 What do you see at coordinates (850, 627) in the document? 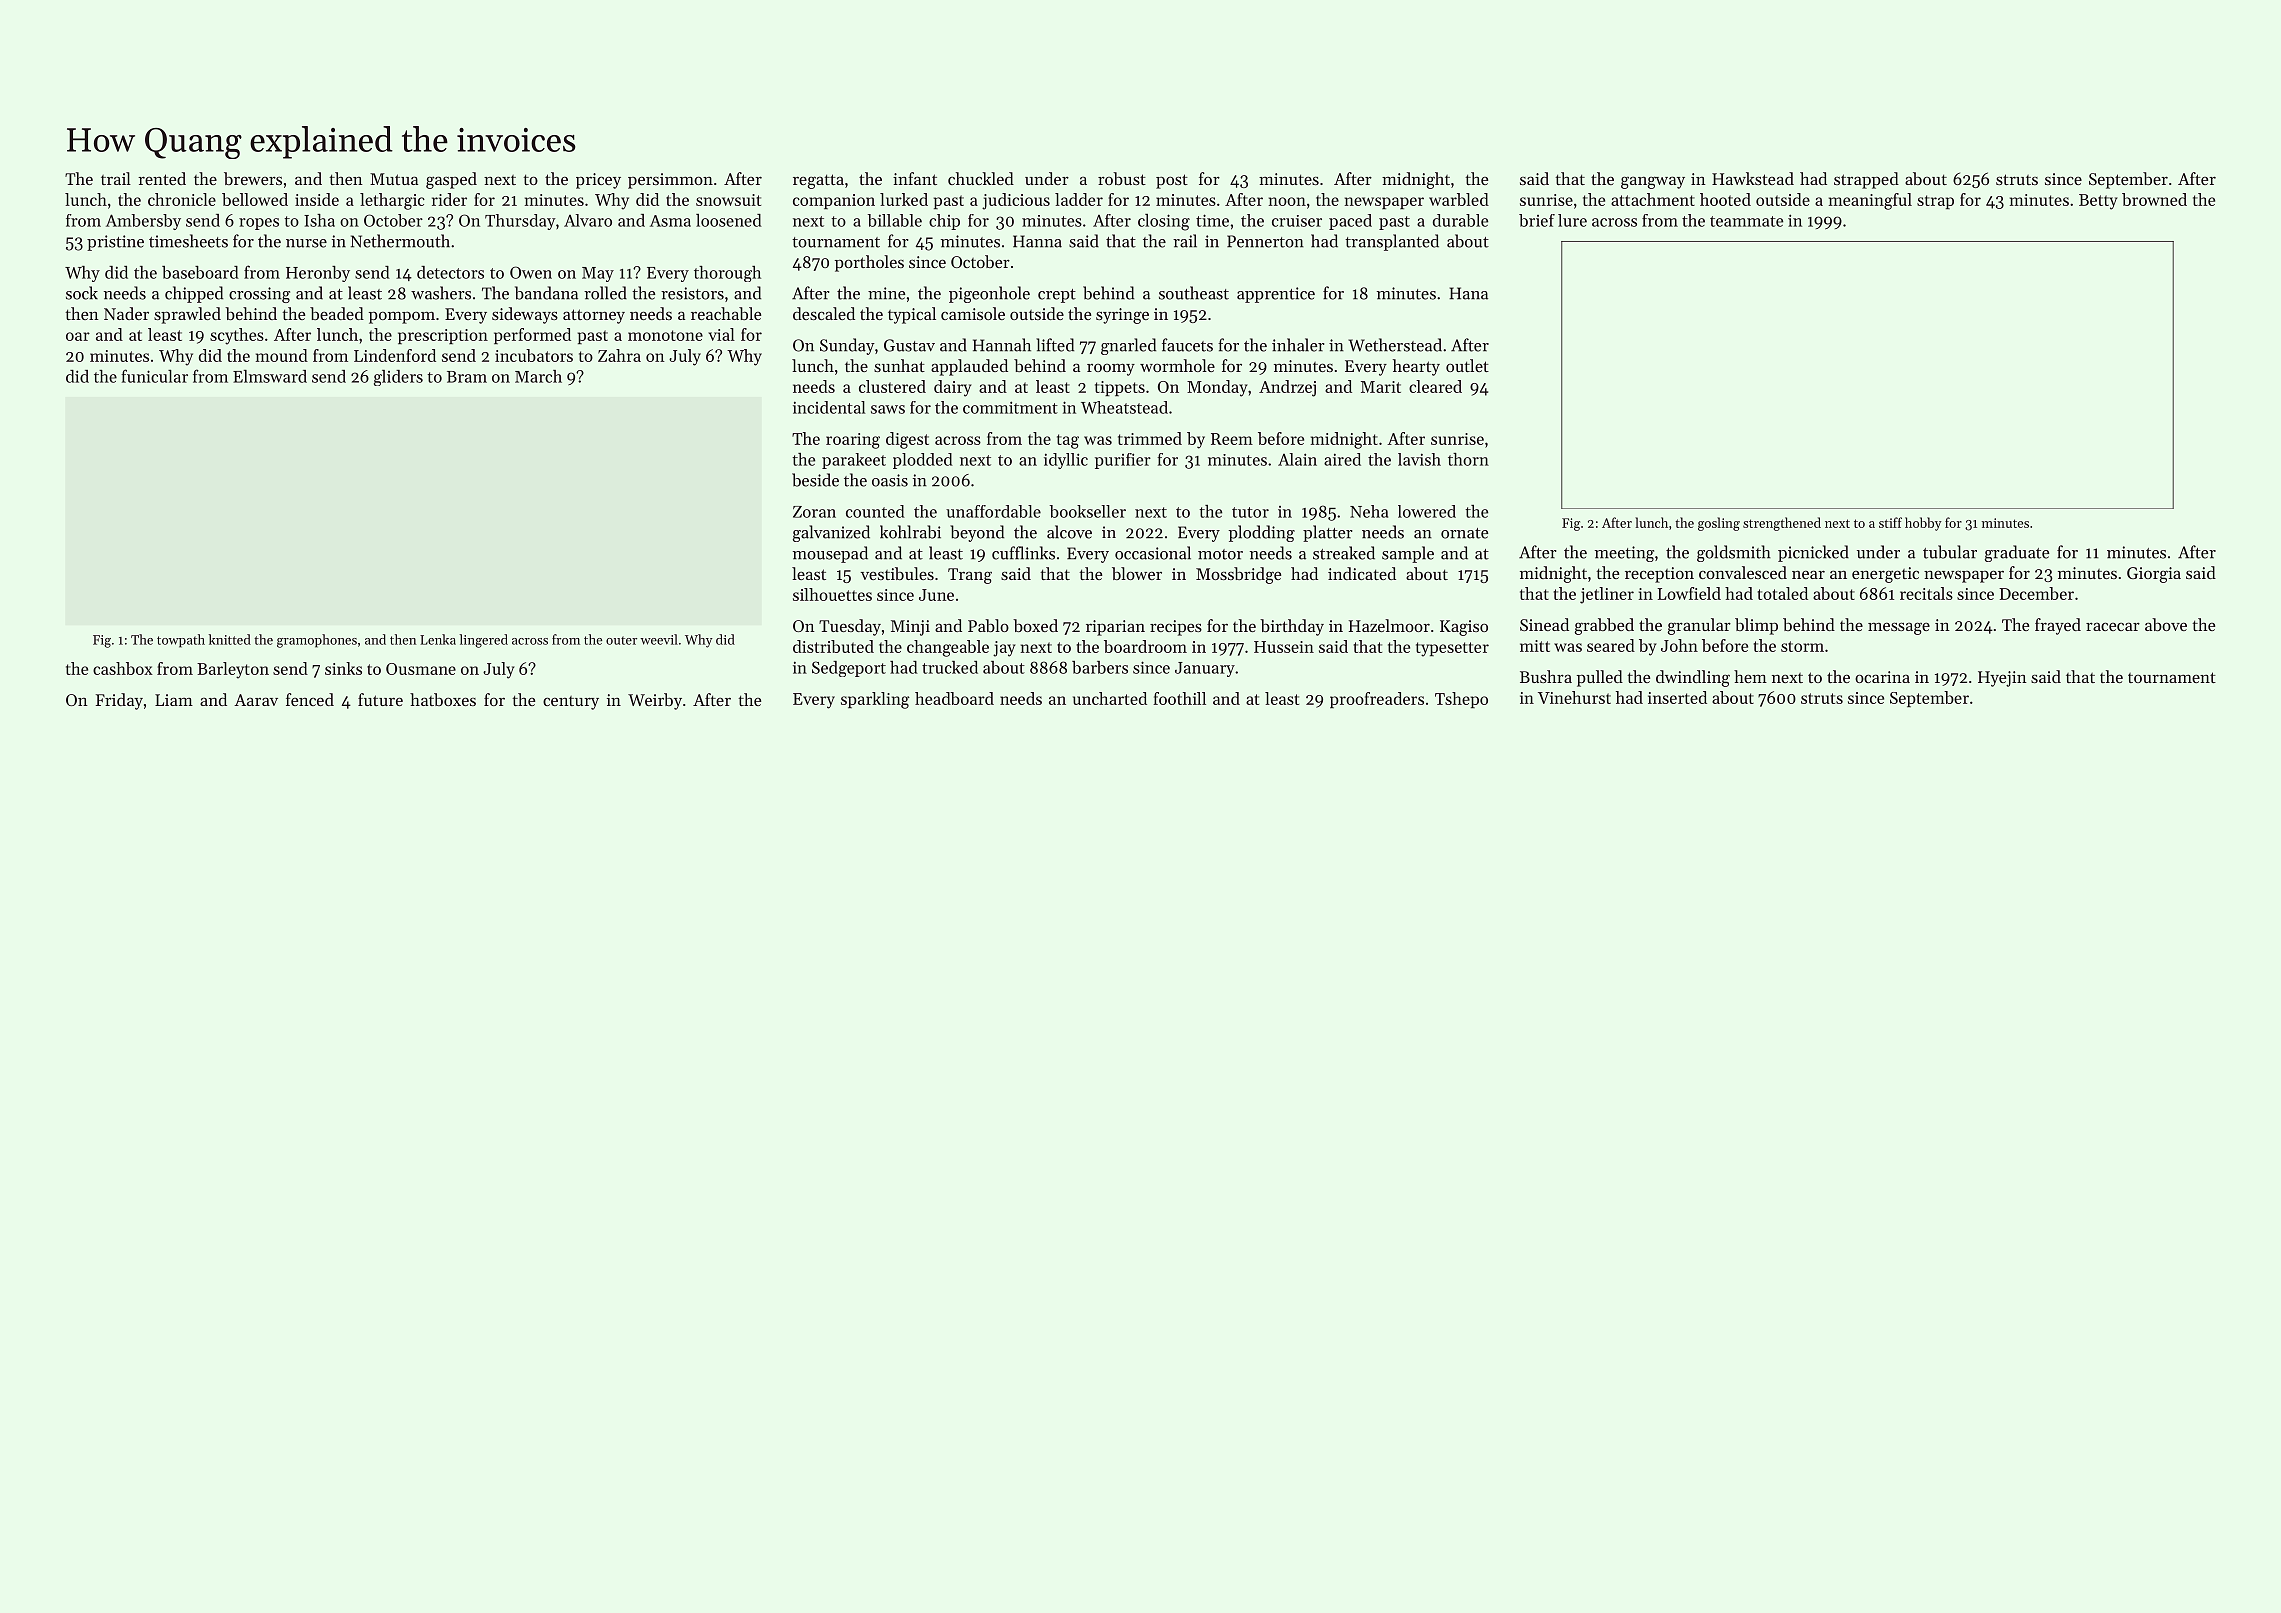
I see `Tuesday` at bounding box center [850, 627].
